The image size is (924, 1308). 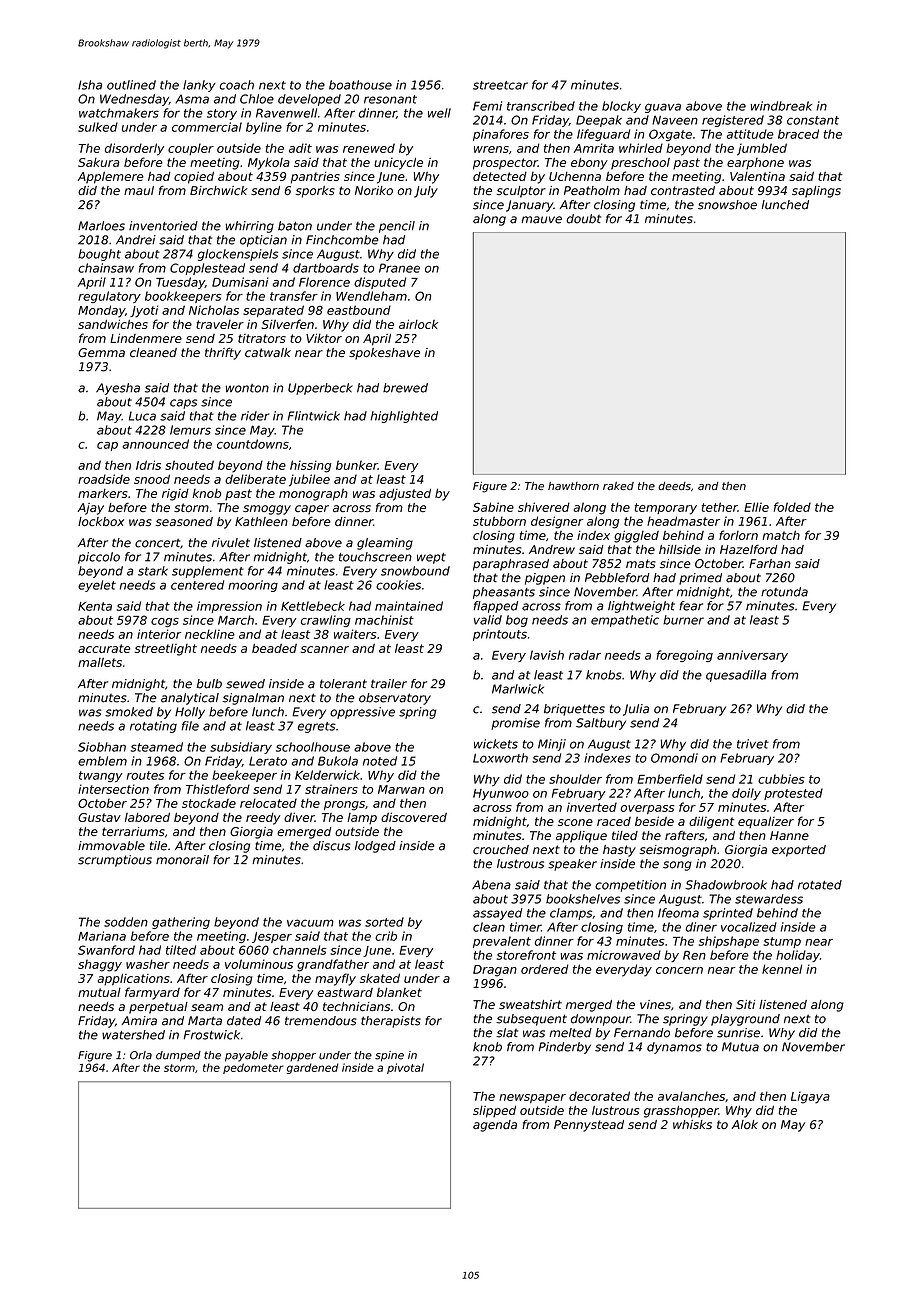 What do you see at coordinates (491, 149) in the screenshot?
I see `wrens` at bounding box center [491, 149].
